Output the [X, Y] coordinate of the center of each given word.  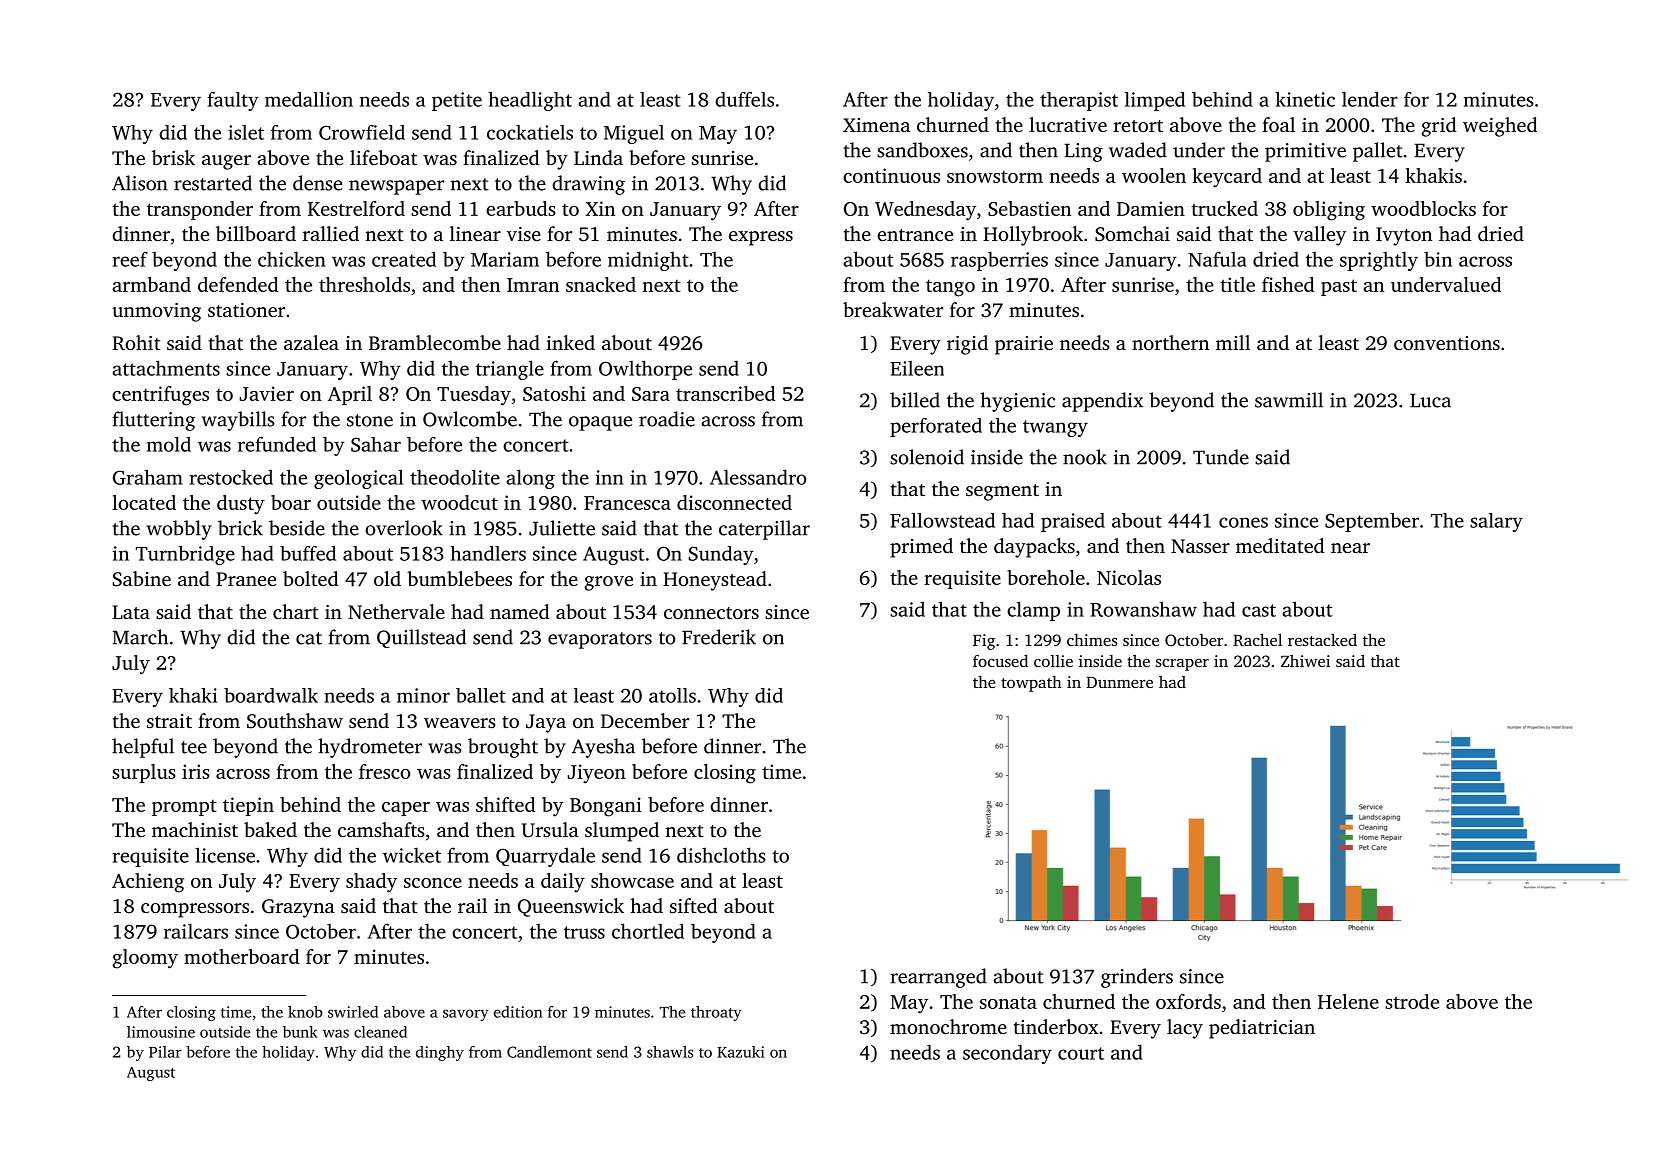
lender [1370, 99]
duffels [744, 99]
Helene [1348, 1001]
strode [1412, 1001]
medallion [309, 99]
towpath [1031, 684]
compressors [195, 910]
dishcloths [721, 855]
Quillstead [421, 638]
